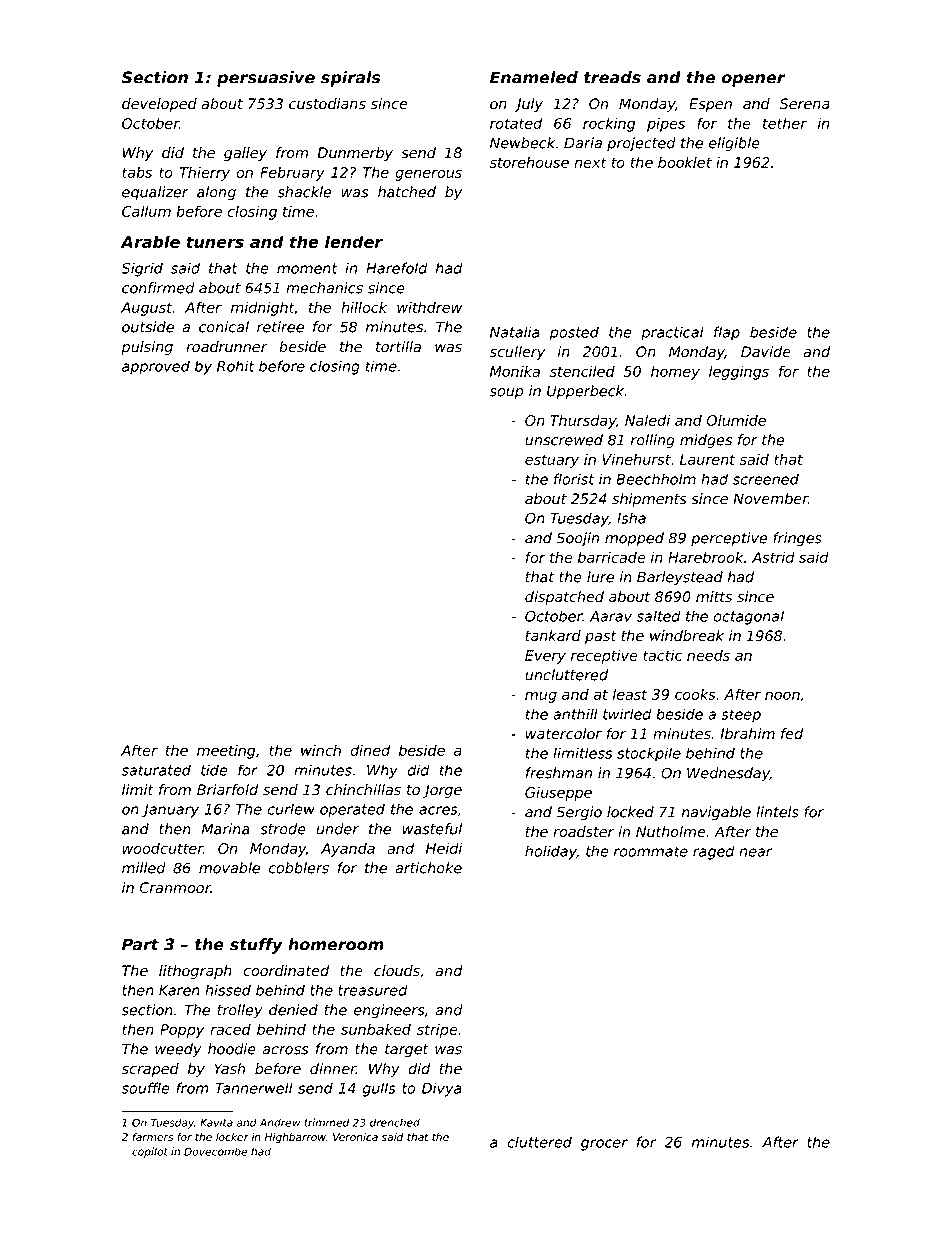 This screenshot has height=1233, width=952. What do you see at coordinates (604, 1145) in the screenshot?
I see `grocer` at bounding box center [604, 1145].
